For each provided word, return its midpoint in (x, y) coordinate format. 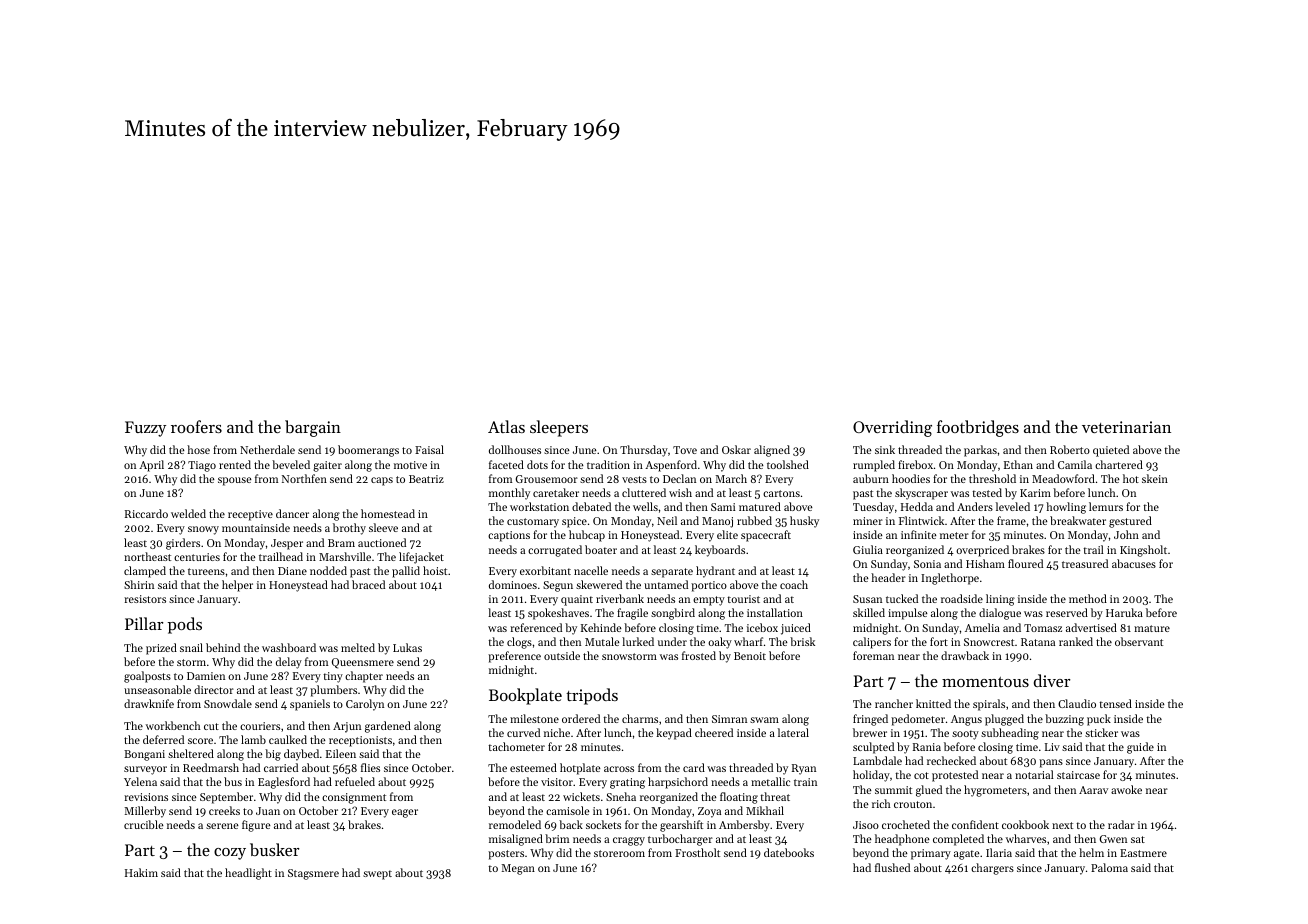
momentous (985, 682)
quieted (1111, 451)
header (888, 577)
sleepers (559, 428)
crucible (144, 824)
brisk (802, 641)
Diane (292, 571)
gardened (388, 727)
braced (368, 584)
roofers (196, 426)
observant (1139, 641)
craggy (629, 841)
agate (967, 855)
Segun (558, 586)
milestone (534, 718)
